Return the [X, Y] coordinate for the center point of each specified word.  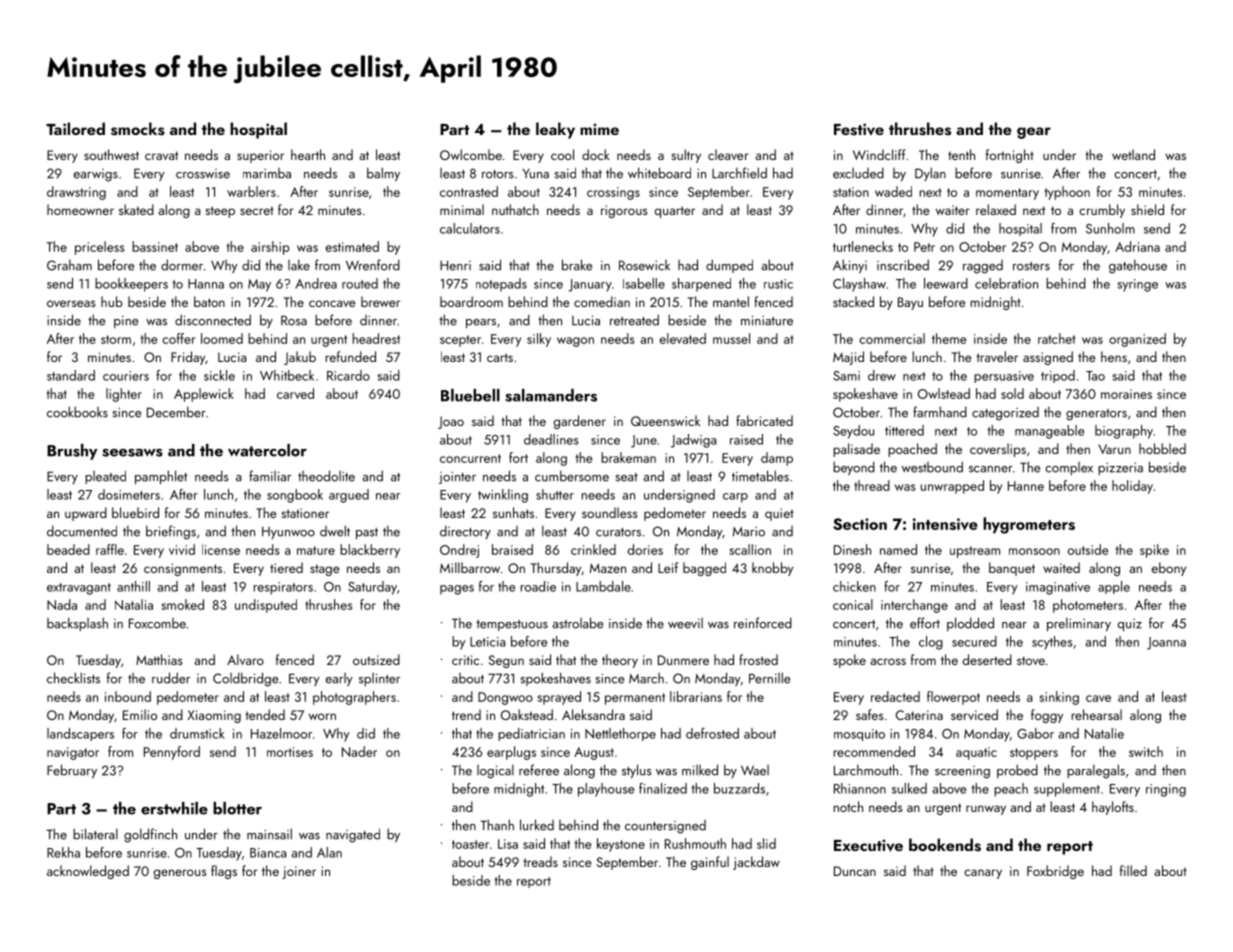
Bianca [268, 853]
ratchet [1056, 338]
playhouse [606, 790]
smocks [138, 129]
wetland [1133, 154]
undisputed [266, 606]
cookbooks [77, 412]
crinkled [593, 549]
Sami [846, 376]
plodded [970, 624]
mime [599, 129]
